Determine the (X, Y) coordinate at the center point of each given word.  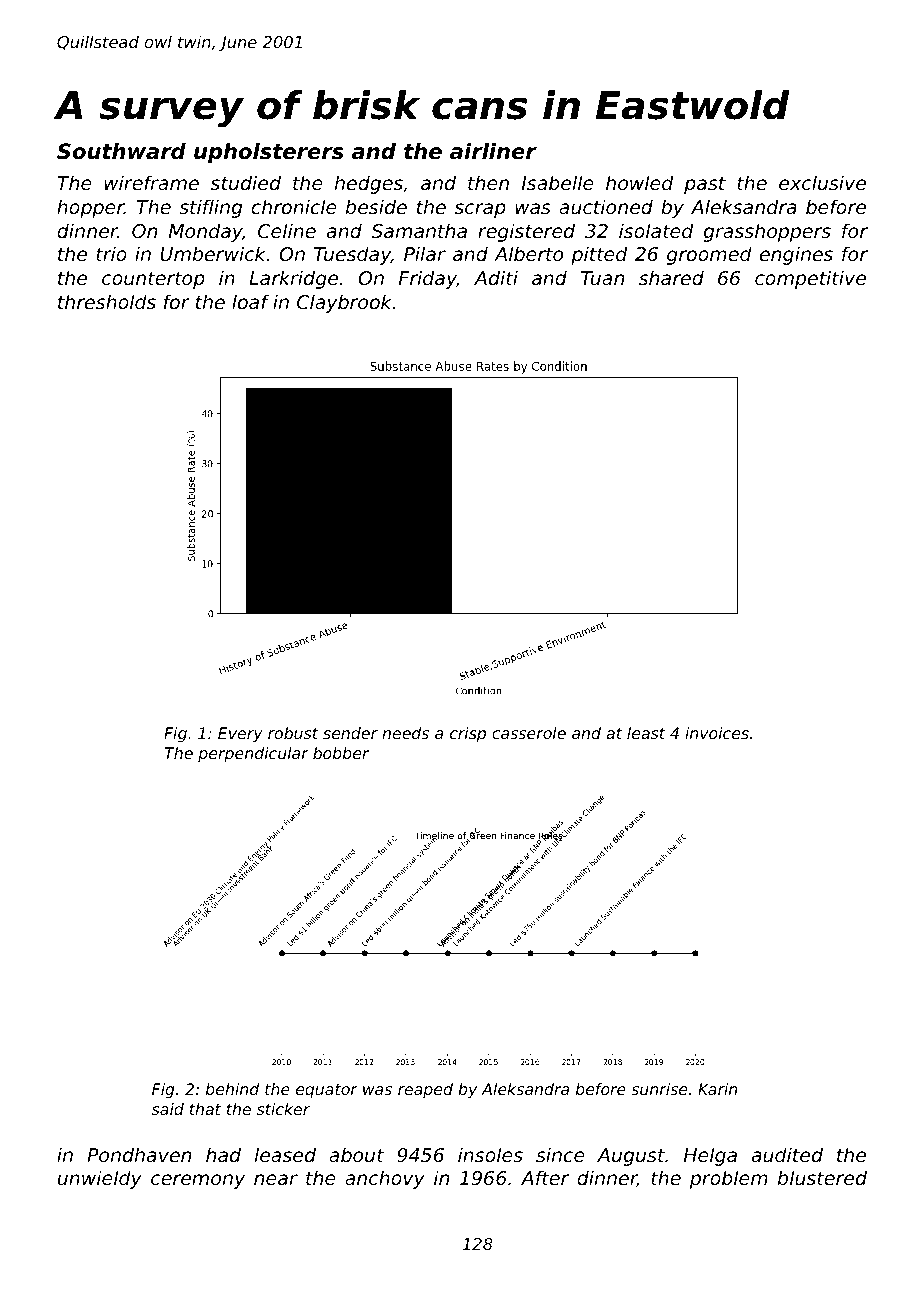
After (545, 1177)
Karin (717, 1089)
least (646, 733)
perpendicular (253, 755)
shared (671, 277)
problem (729, 1179)
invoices (717, 733)
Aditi (496, 277)
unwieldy (100, 1179)
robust (293, 733)
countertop (153, 280)
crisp (468, 735)
